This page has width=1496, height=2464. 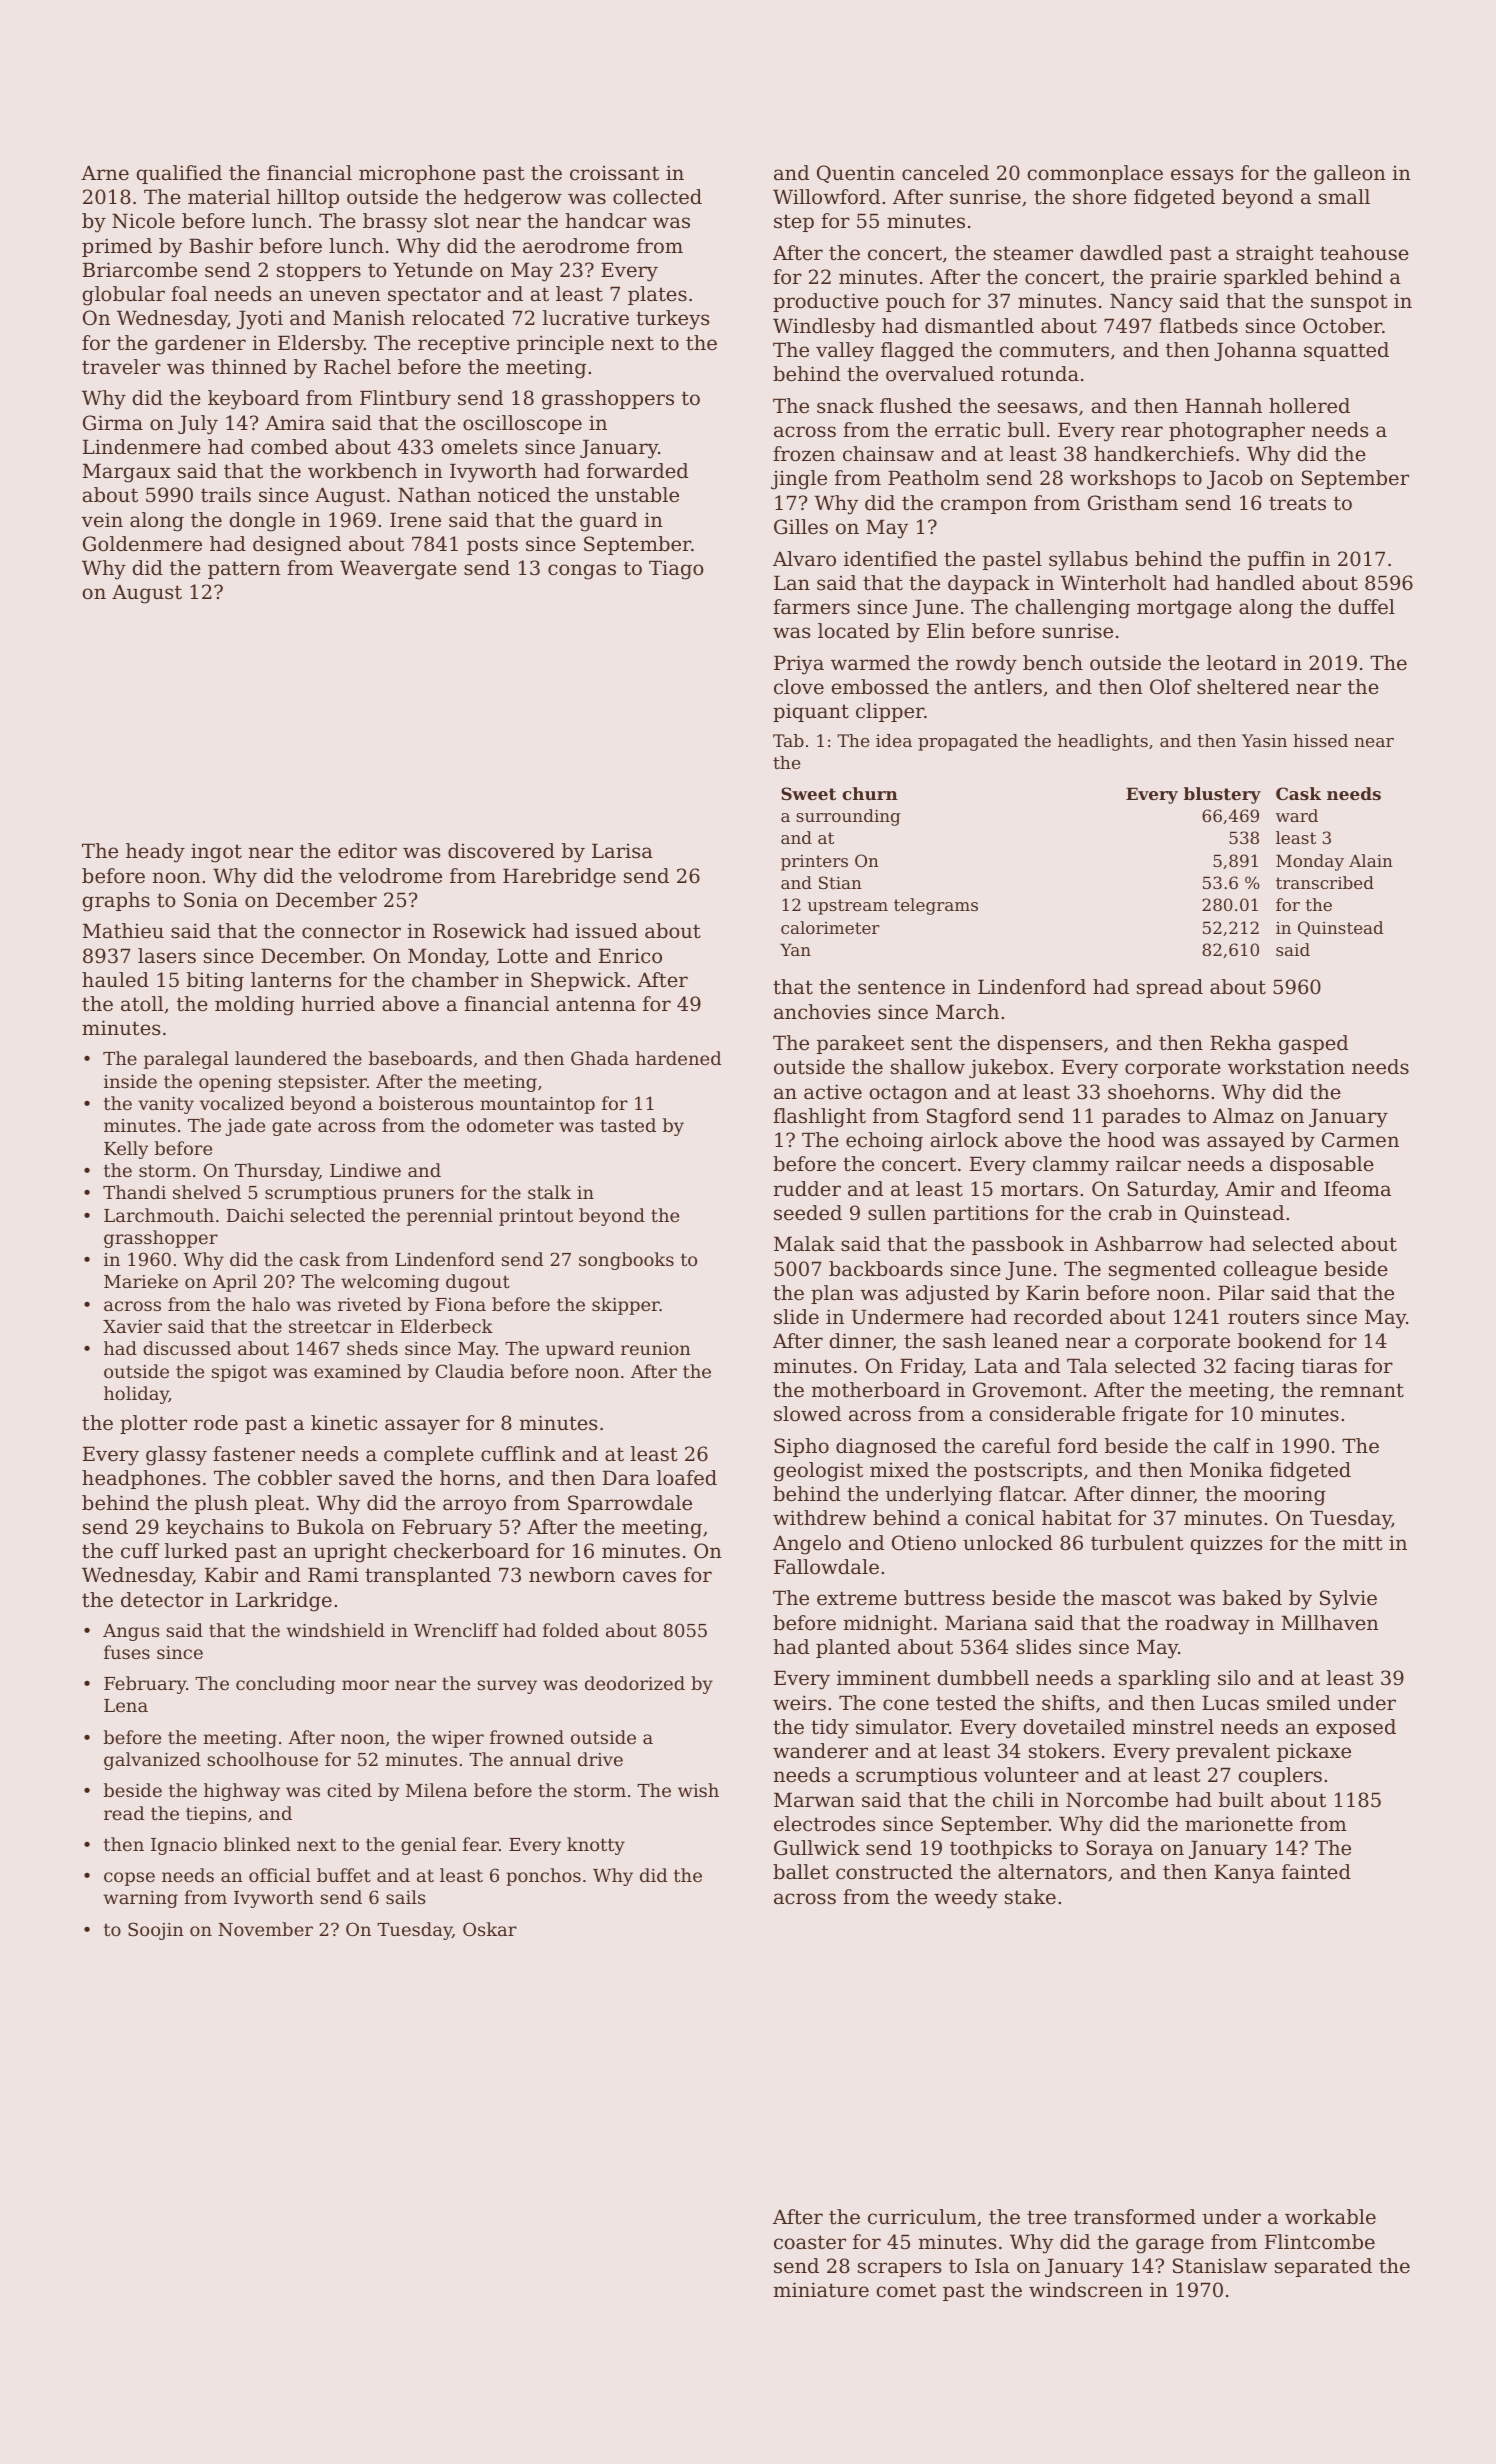 What do you see at coordinates (126, 1150) in the page?
I see `Kelly` at bounding box center [126, 1150].
